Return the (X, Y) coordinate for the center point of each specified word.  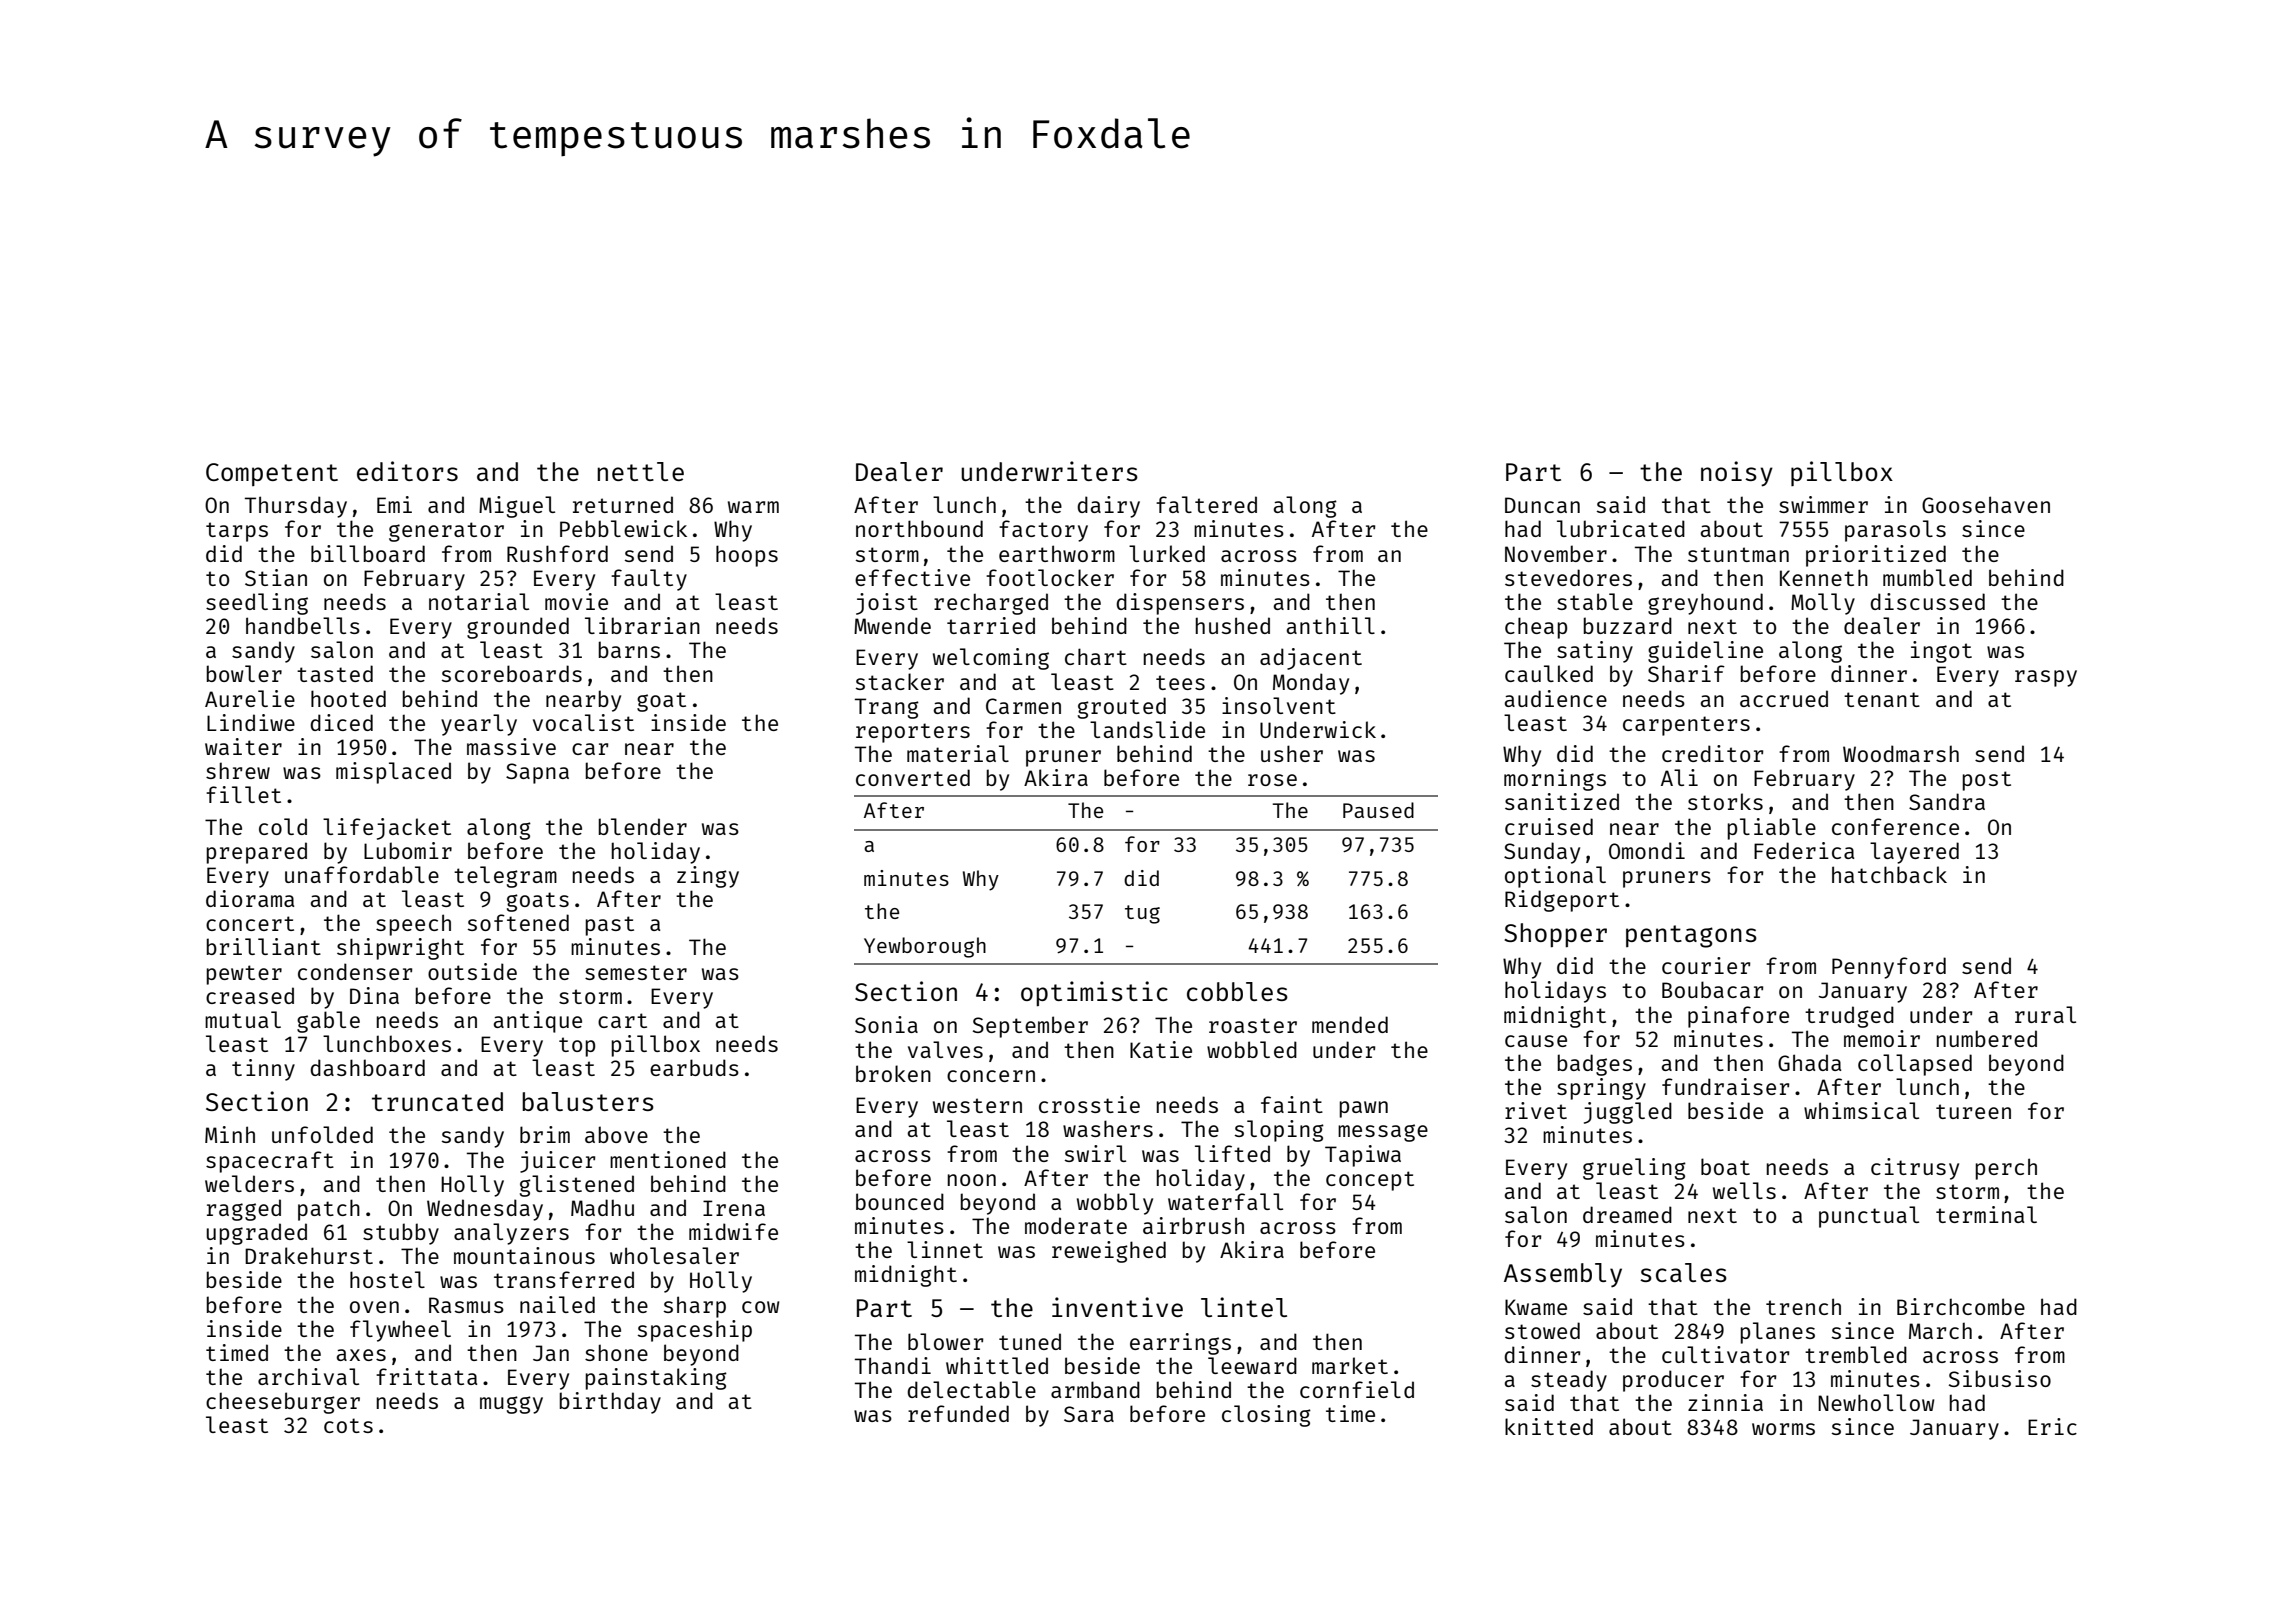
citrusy (1915, 1169)
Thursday (296, 507)
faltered (1206, 504)
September (1030, 1027)
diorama (250, 898)
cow (761, 1307)
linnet (945, 1249)
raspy (2046, 678)
